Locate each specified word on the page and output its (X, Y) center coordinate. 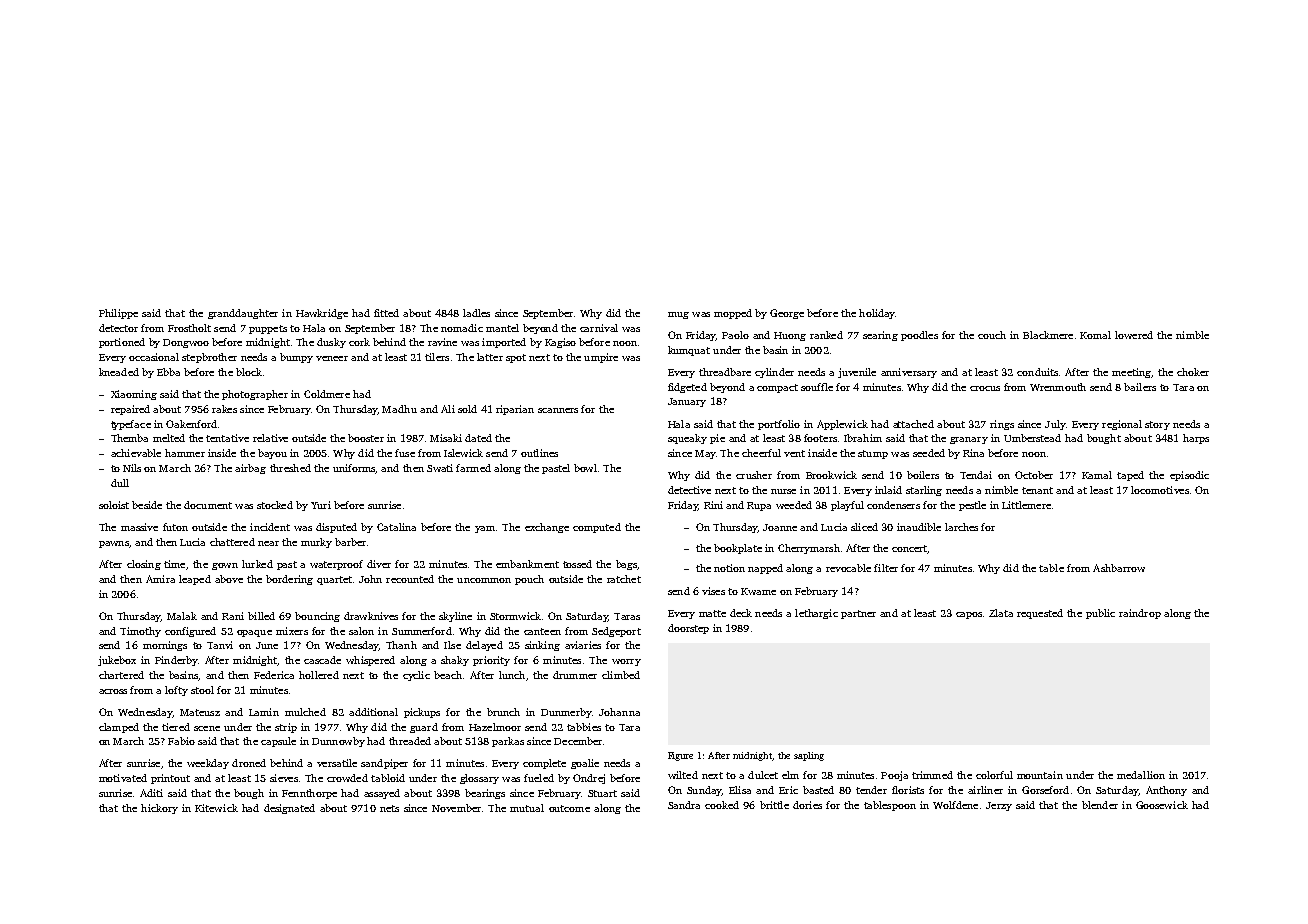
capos (969, 615)
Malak (182, 616)
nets (389, 808)
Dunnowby (338, 742)
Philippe (118, 314)
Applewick (842, 425)
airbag (250, 469)
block (249, 372)
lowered (1134, 335)
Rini (713, 505)
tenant (1037, 490)
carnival (599, 328)
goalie (585, 764)
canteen (542, 631)
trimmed (932, 775)
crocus (985, 388)
